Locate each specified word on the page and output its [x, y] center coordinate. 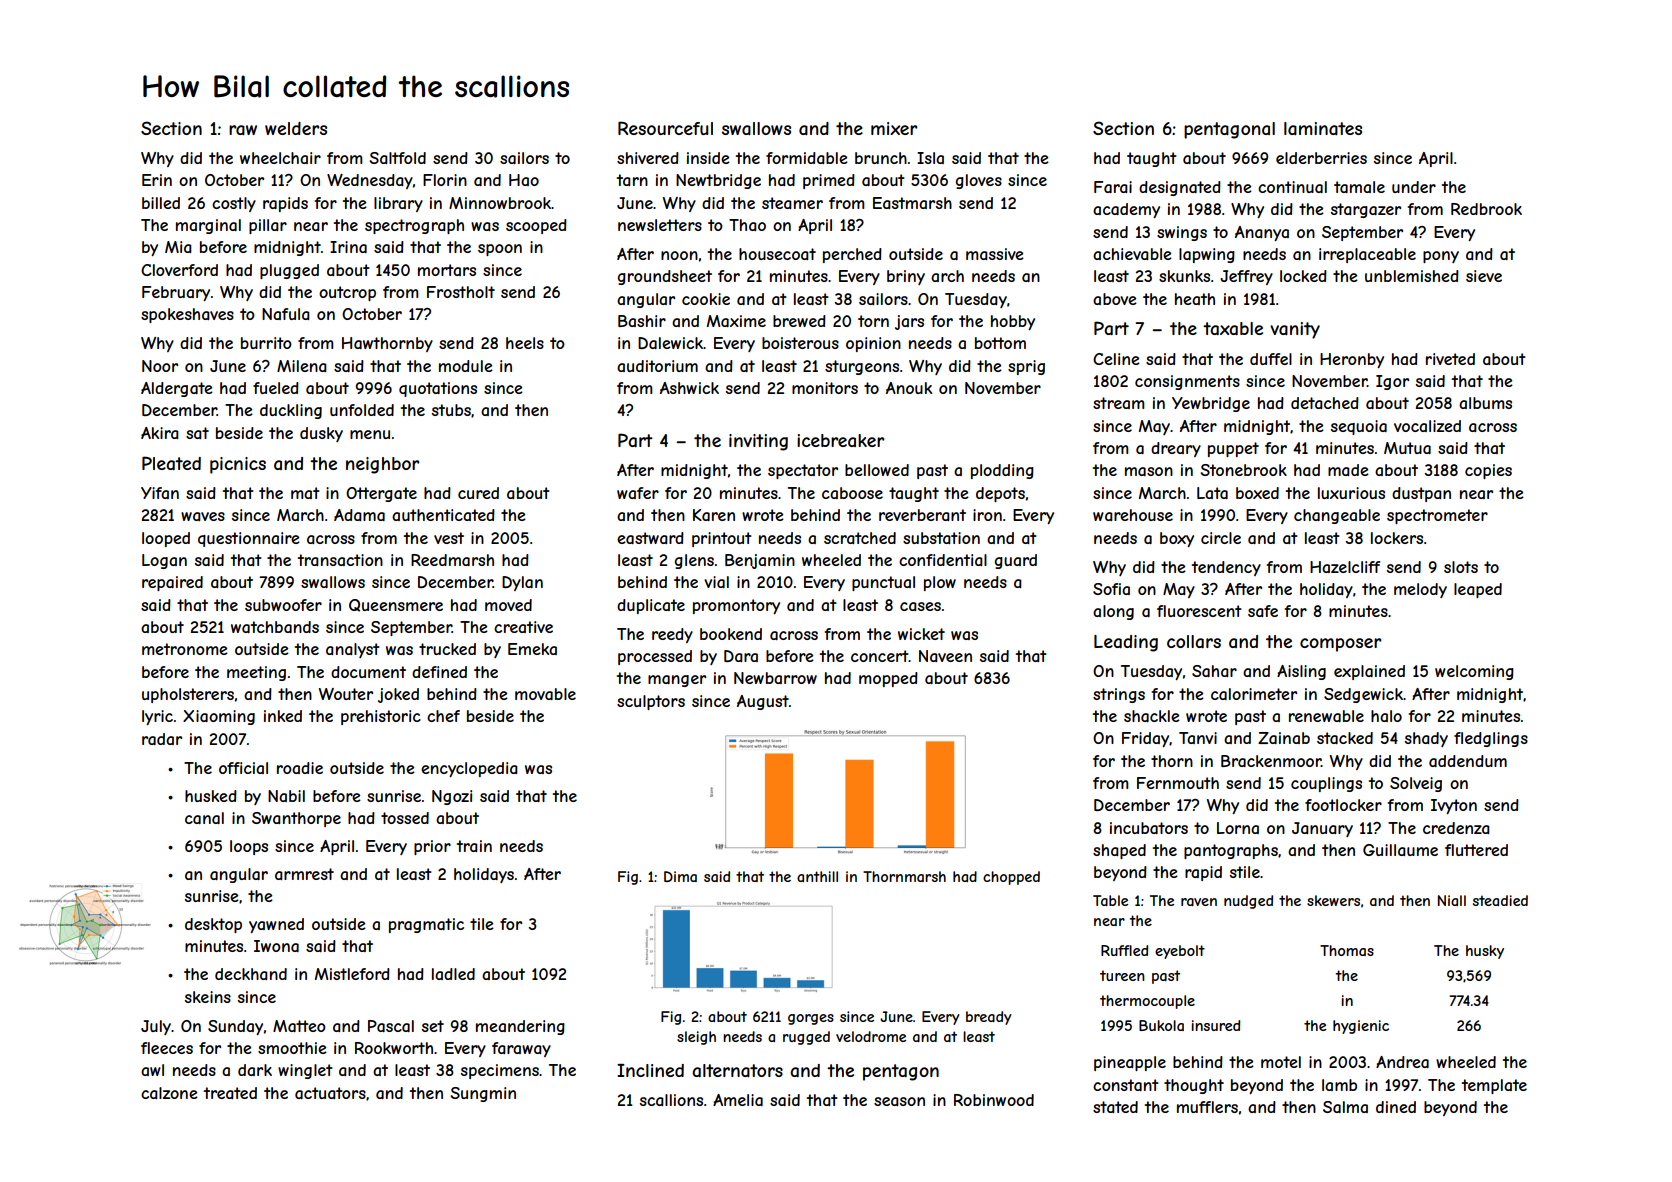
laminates [1323, 128]
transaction [340, 560]
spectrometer [1437, 516]
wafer [638, 493]
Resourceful [665, 128]
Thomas [1347, 950]
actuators [330, 1093]
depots [1000, 494]
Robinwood [994, 1100]
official [243, 768]
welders [296, 128]
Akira [160, 433]
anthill [817, 876]
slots [1461, 567]
